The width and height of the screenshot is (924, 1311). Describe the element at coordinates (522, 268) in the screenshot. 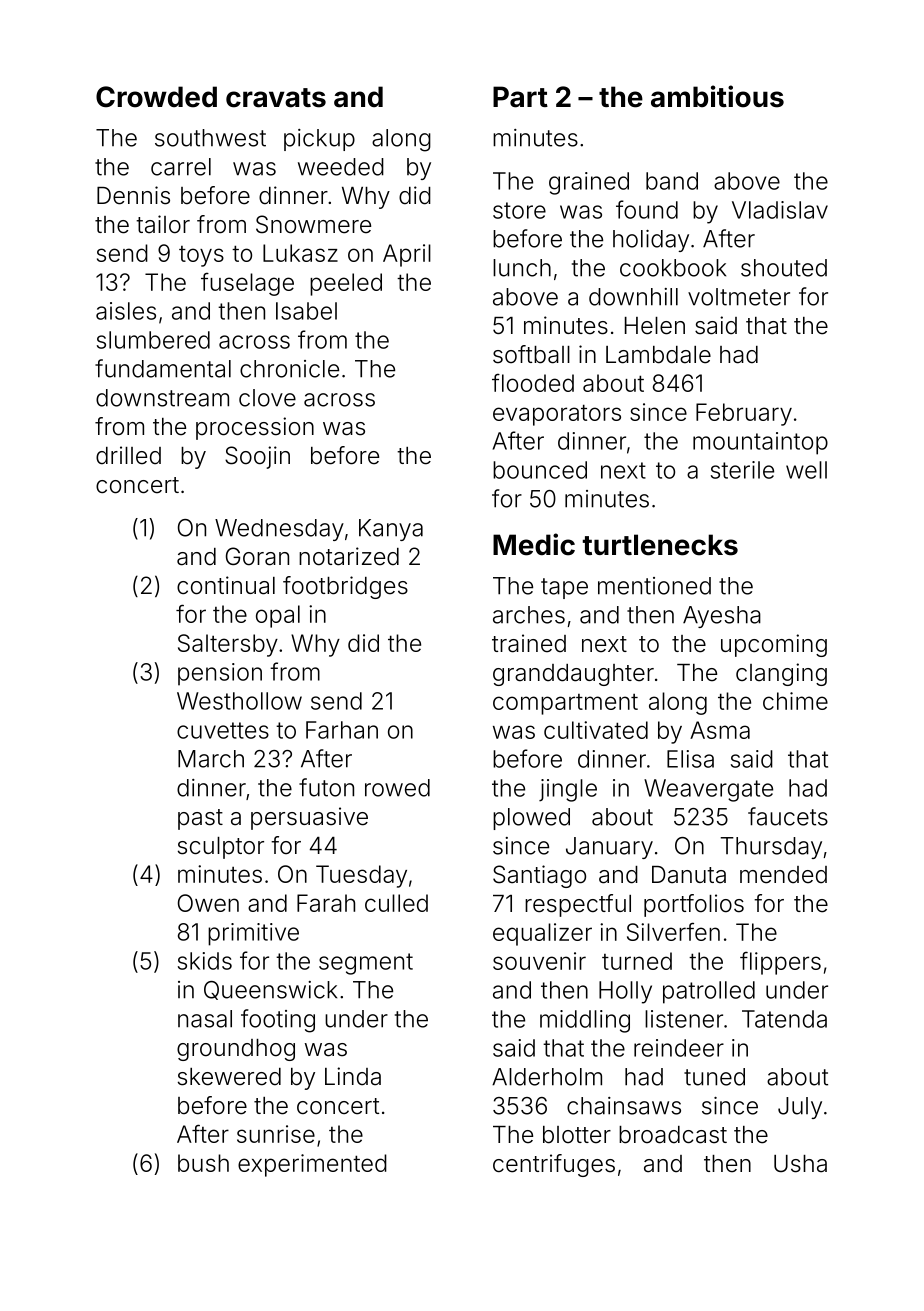

I see `lunch` at that location.
